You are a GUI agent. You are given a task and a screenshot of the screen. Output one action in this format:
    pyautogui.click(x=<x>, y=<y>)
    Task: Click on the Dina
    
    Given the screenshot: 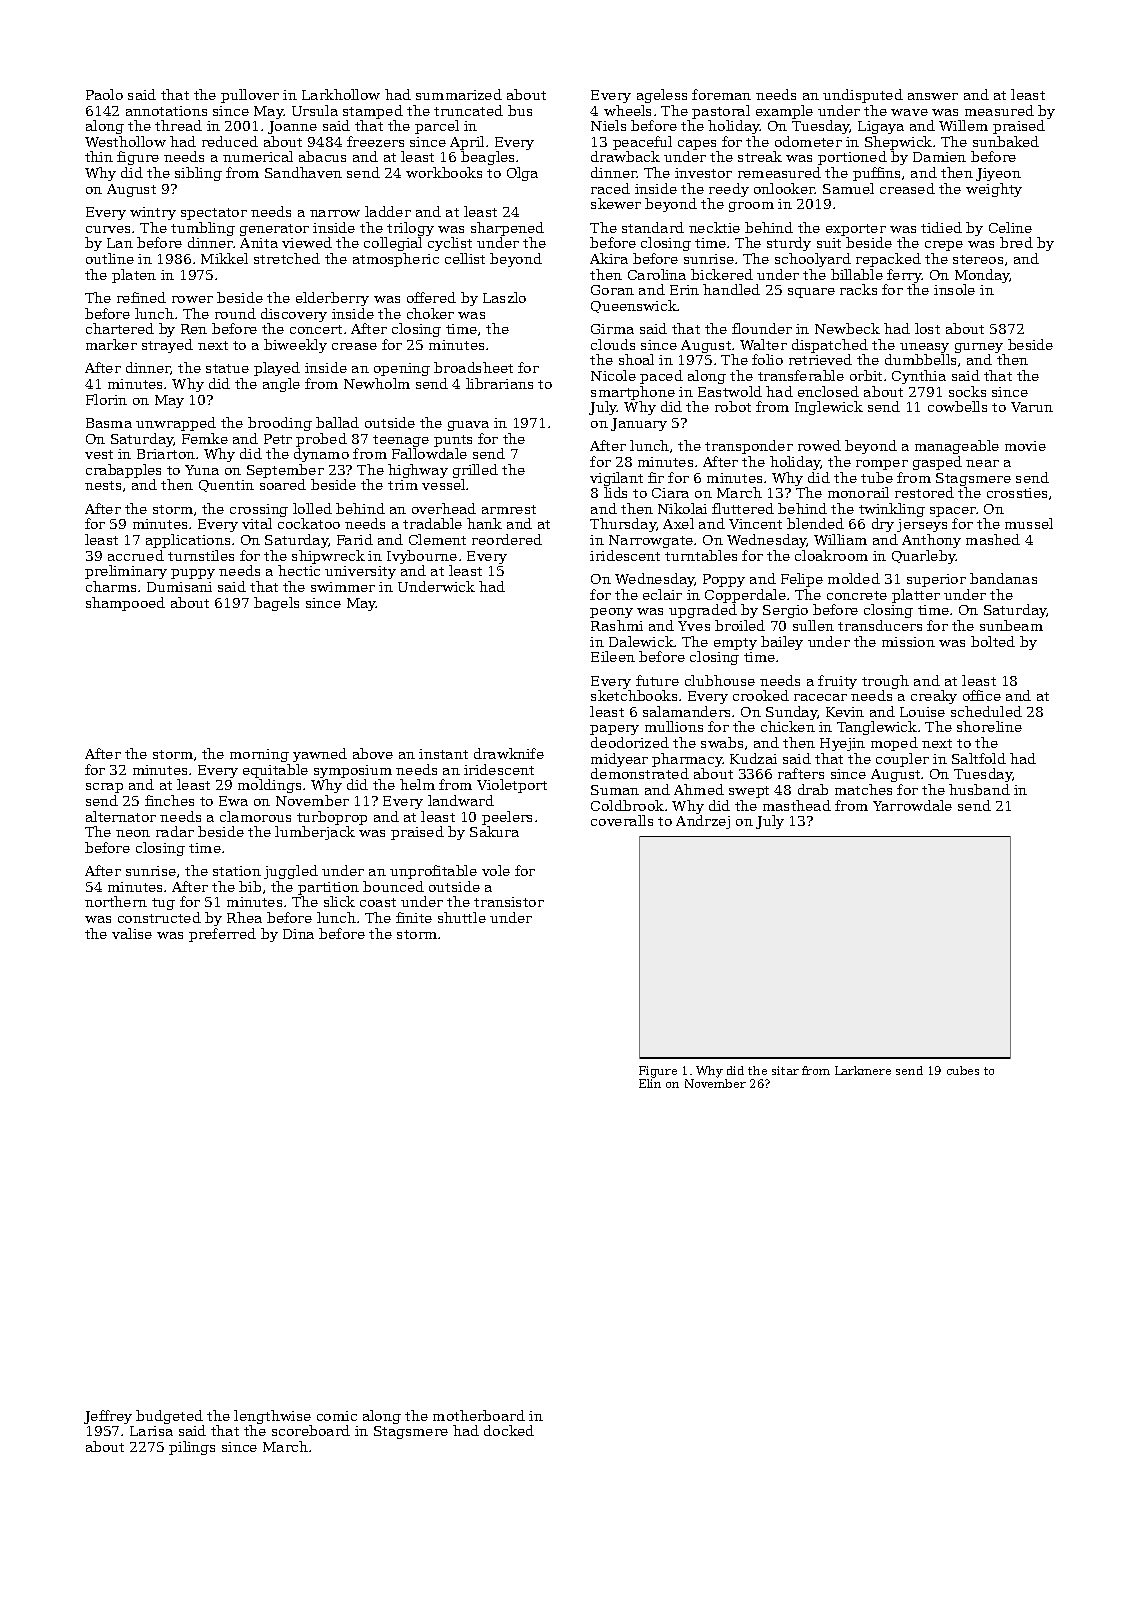 What is the action you would take?
    pyautogui.click(x=298, y=934)
